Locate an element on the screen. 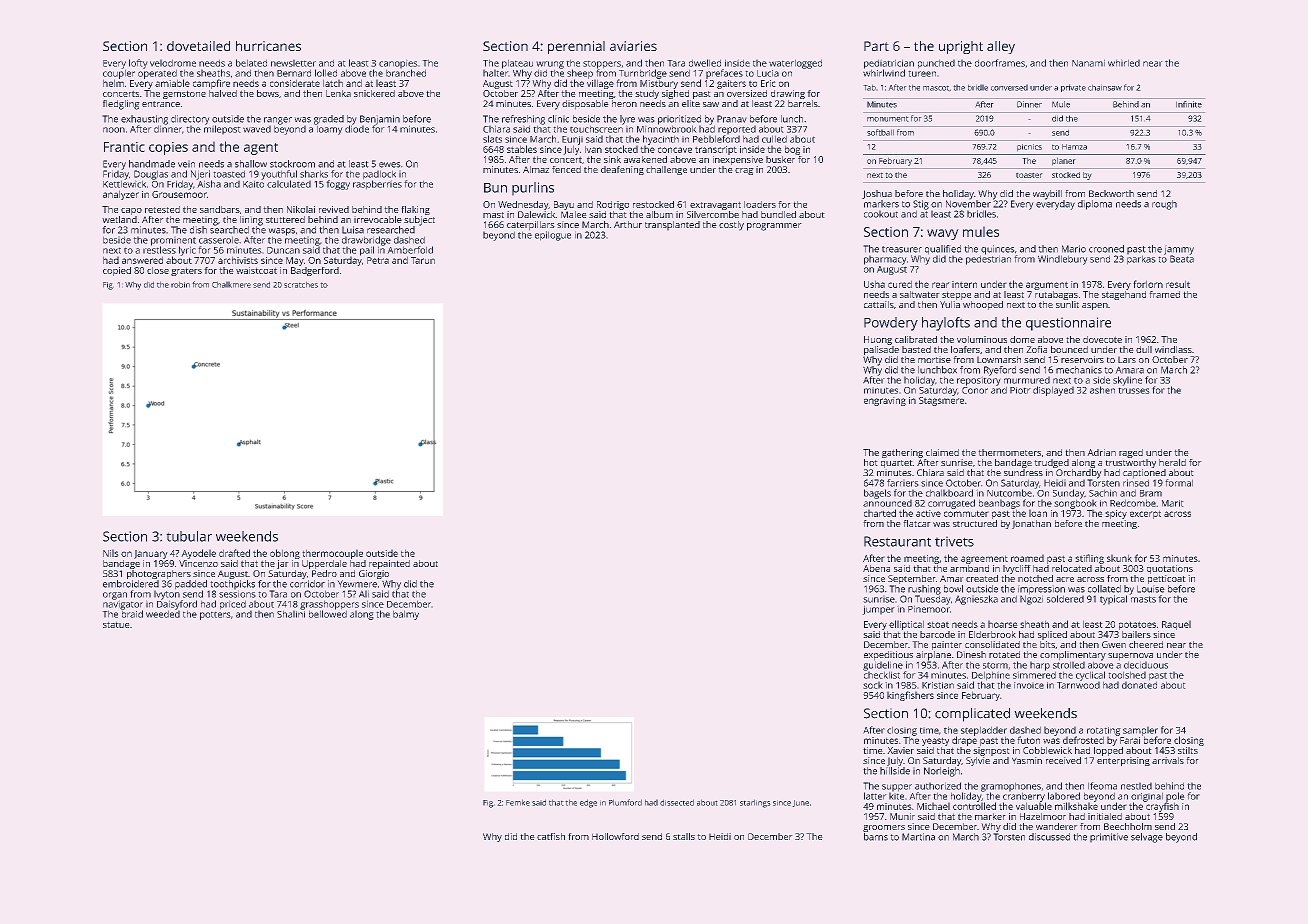 This screenshot has width=1308, height=924. diode is located at coordinates (357, 129).
